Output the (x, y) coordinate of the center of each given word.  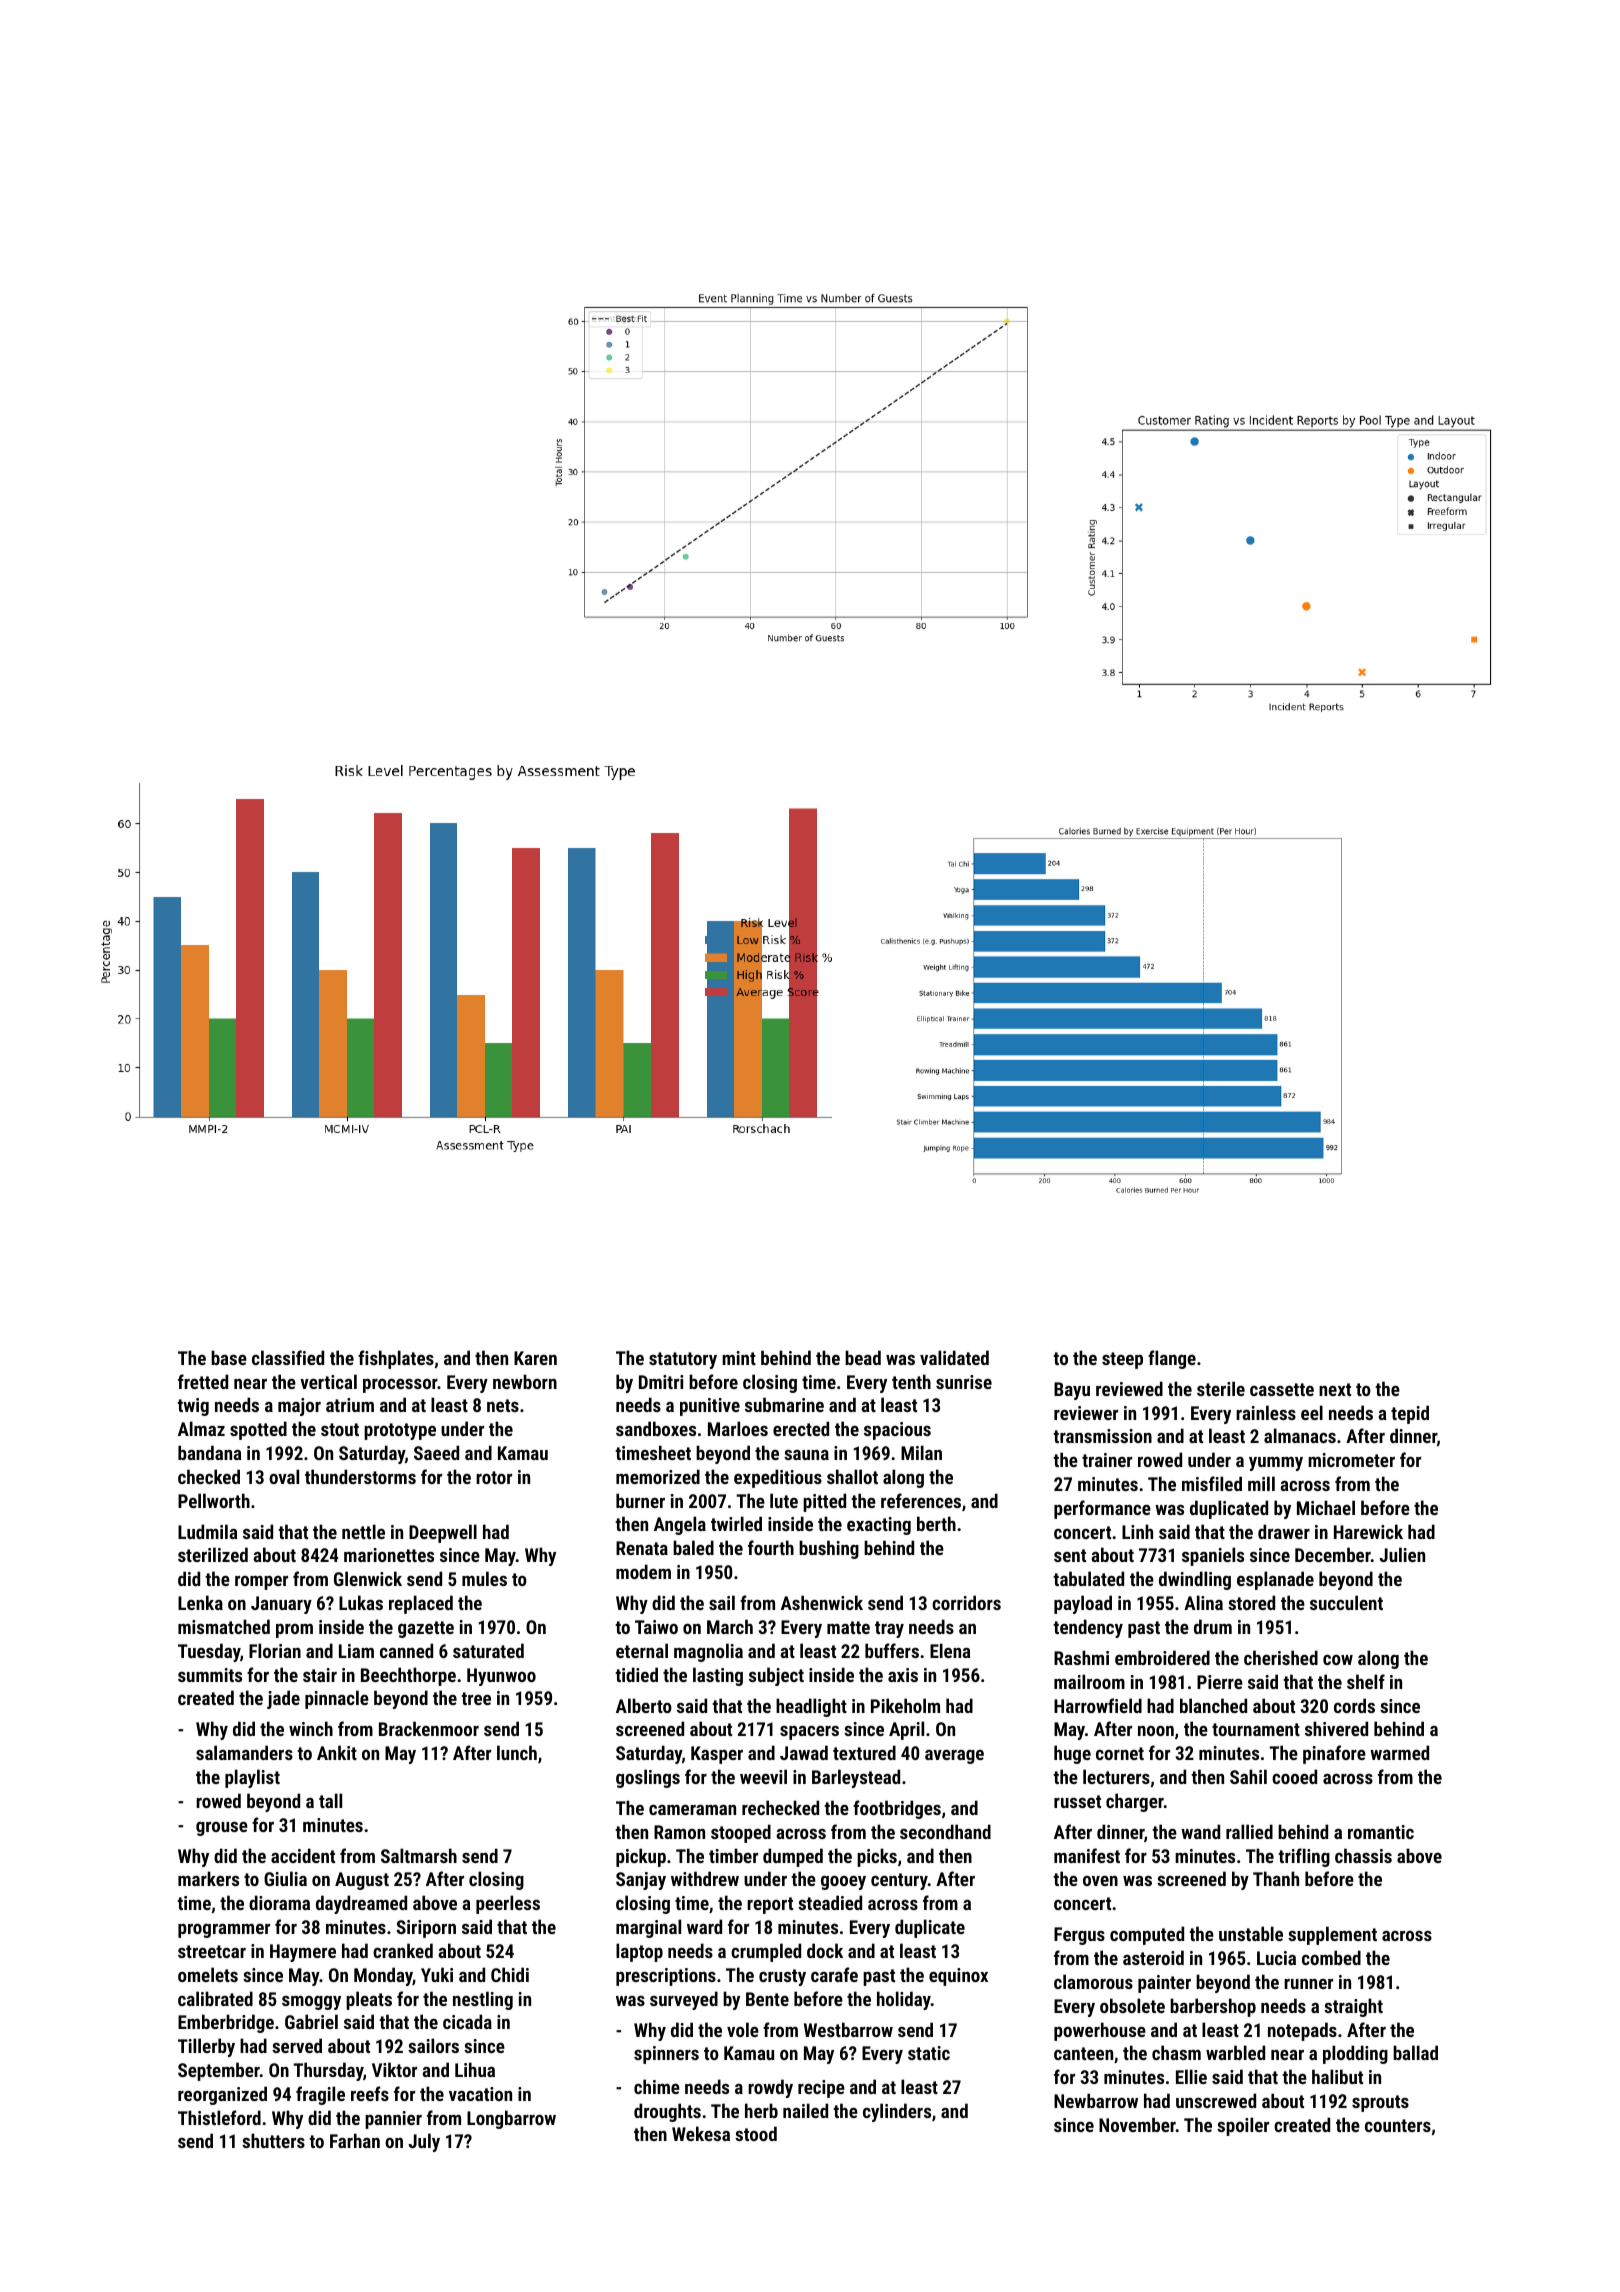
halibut (1337, 2076)
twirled (736, 1523)
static (929, 2053)
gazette (426, 1629)
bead (863, 1357)
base (229, 1357)
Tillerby (206, 2047)
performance (1102, 1509)
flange (1172, 1359)
